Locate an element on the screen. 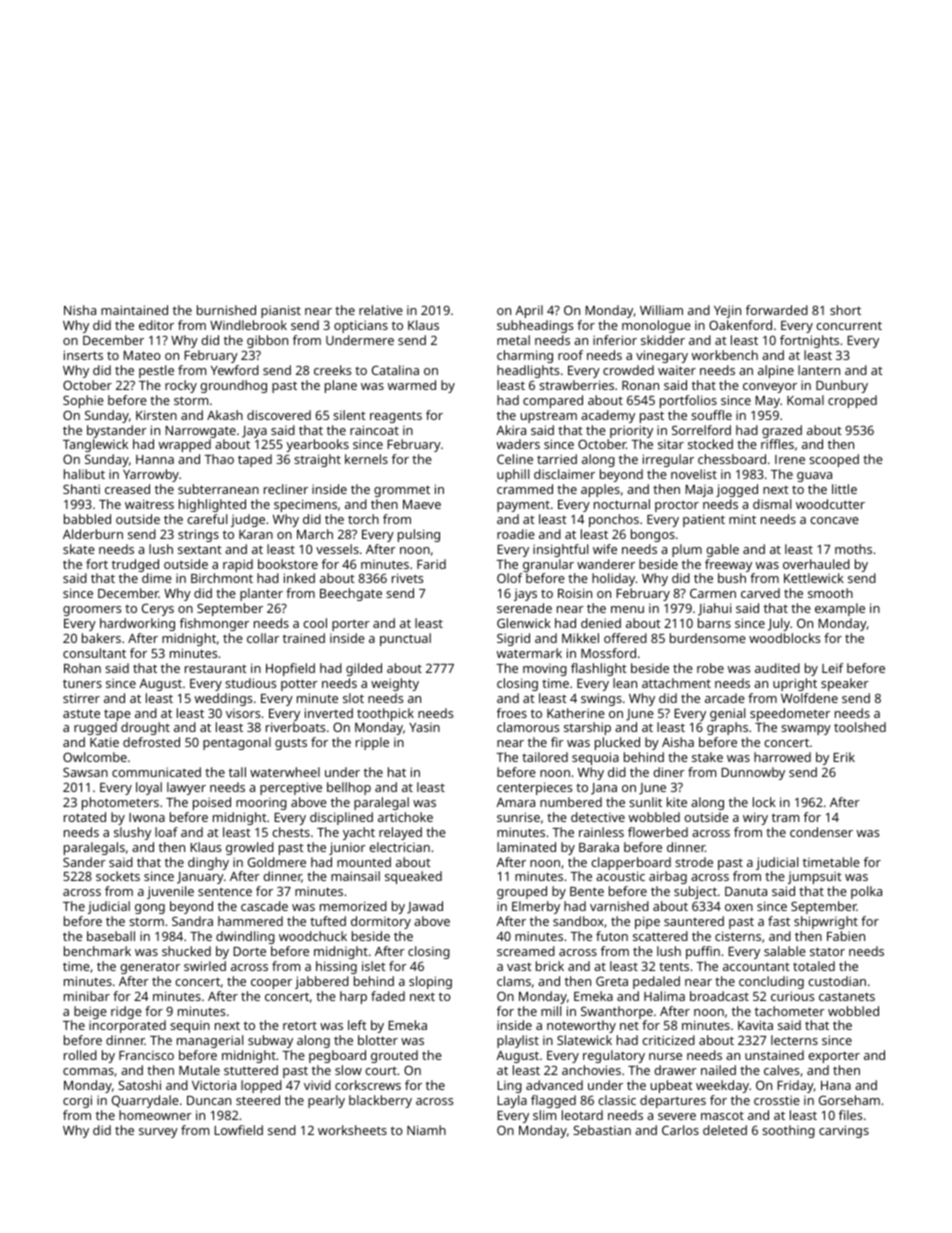 The height and width of the screenshot is (1233, 952). bellhop is located at coordinates (349, 788).
